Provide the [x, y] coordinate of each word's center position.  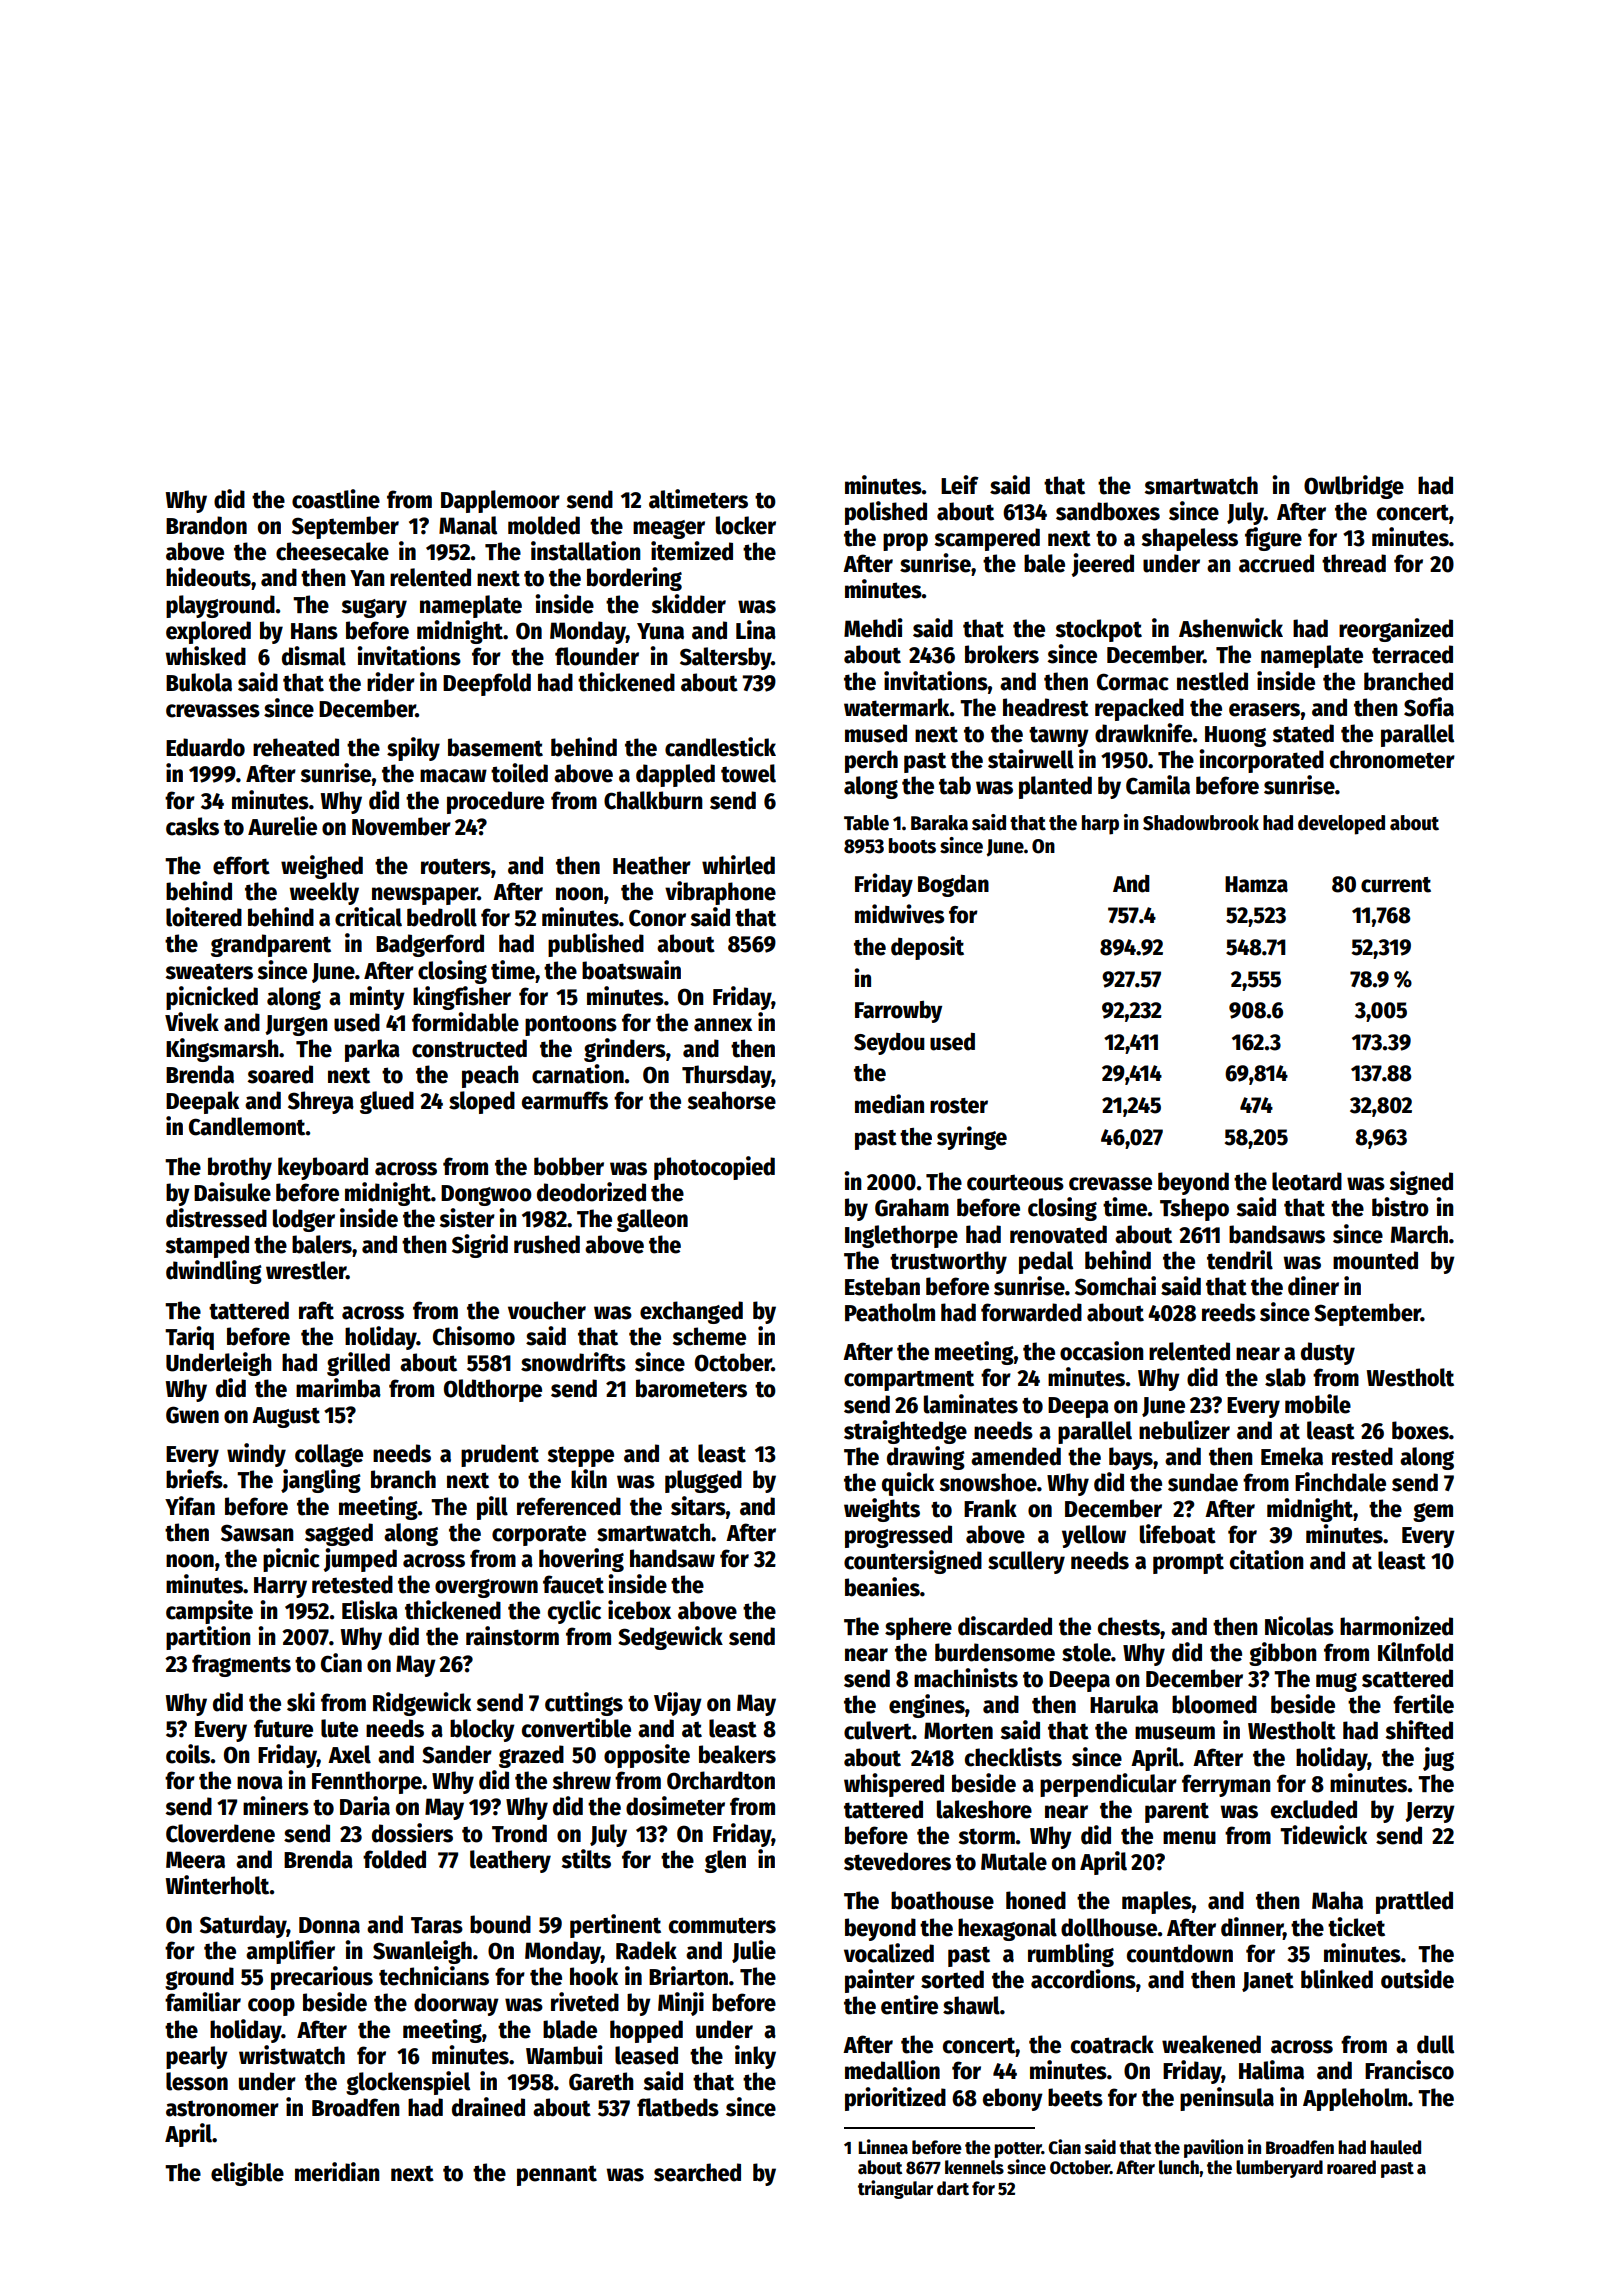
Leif [960, 485]
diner [1313, 1286]
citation [1267, 1560]
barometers [691, 1388]
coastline [336, 499]
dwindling [214, 1272]
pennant [557, 2175]
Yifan [190, 1506]
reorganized [1396, 630]
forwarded [1031, 1312]
